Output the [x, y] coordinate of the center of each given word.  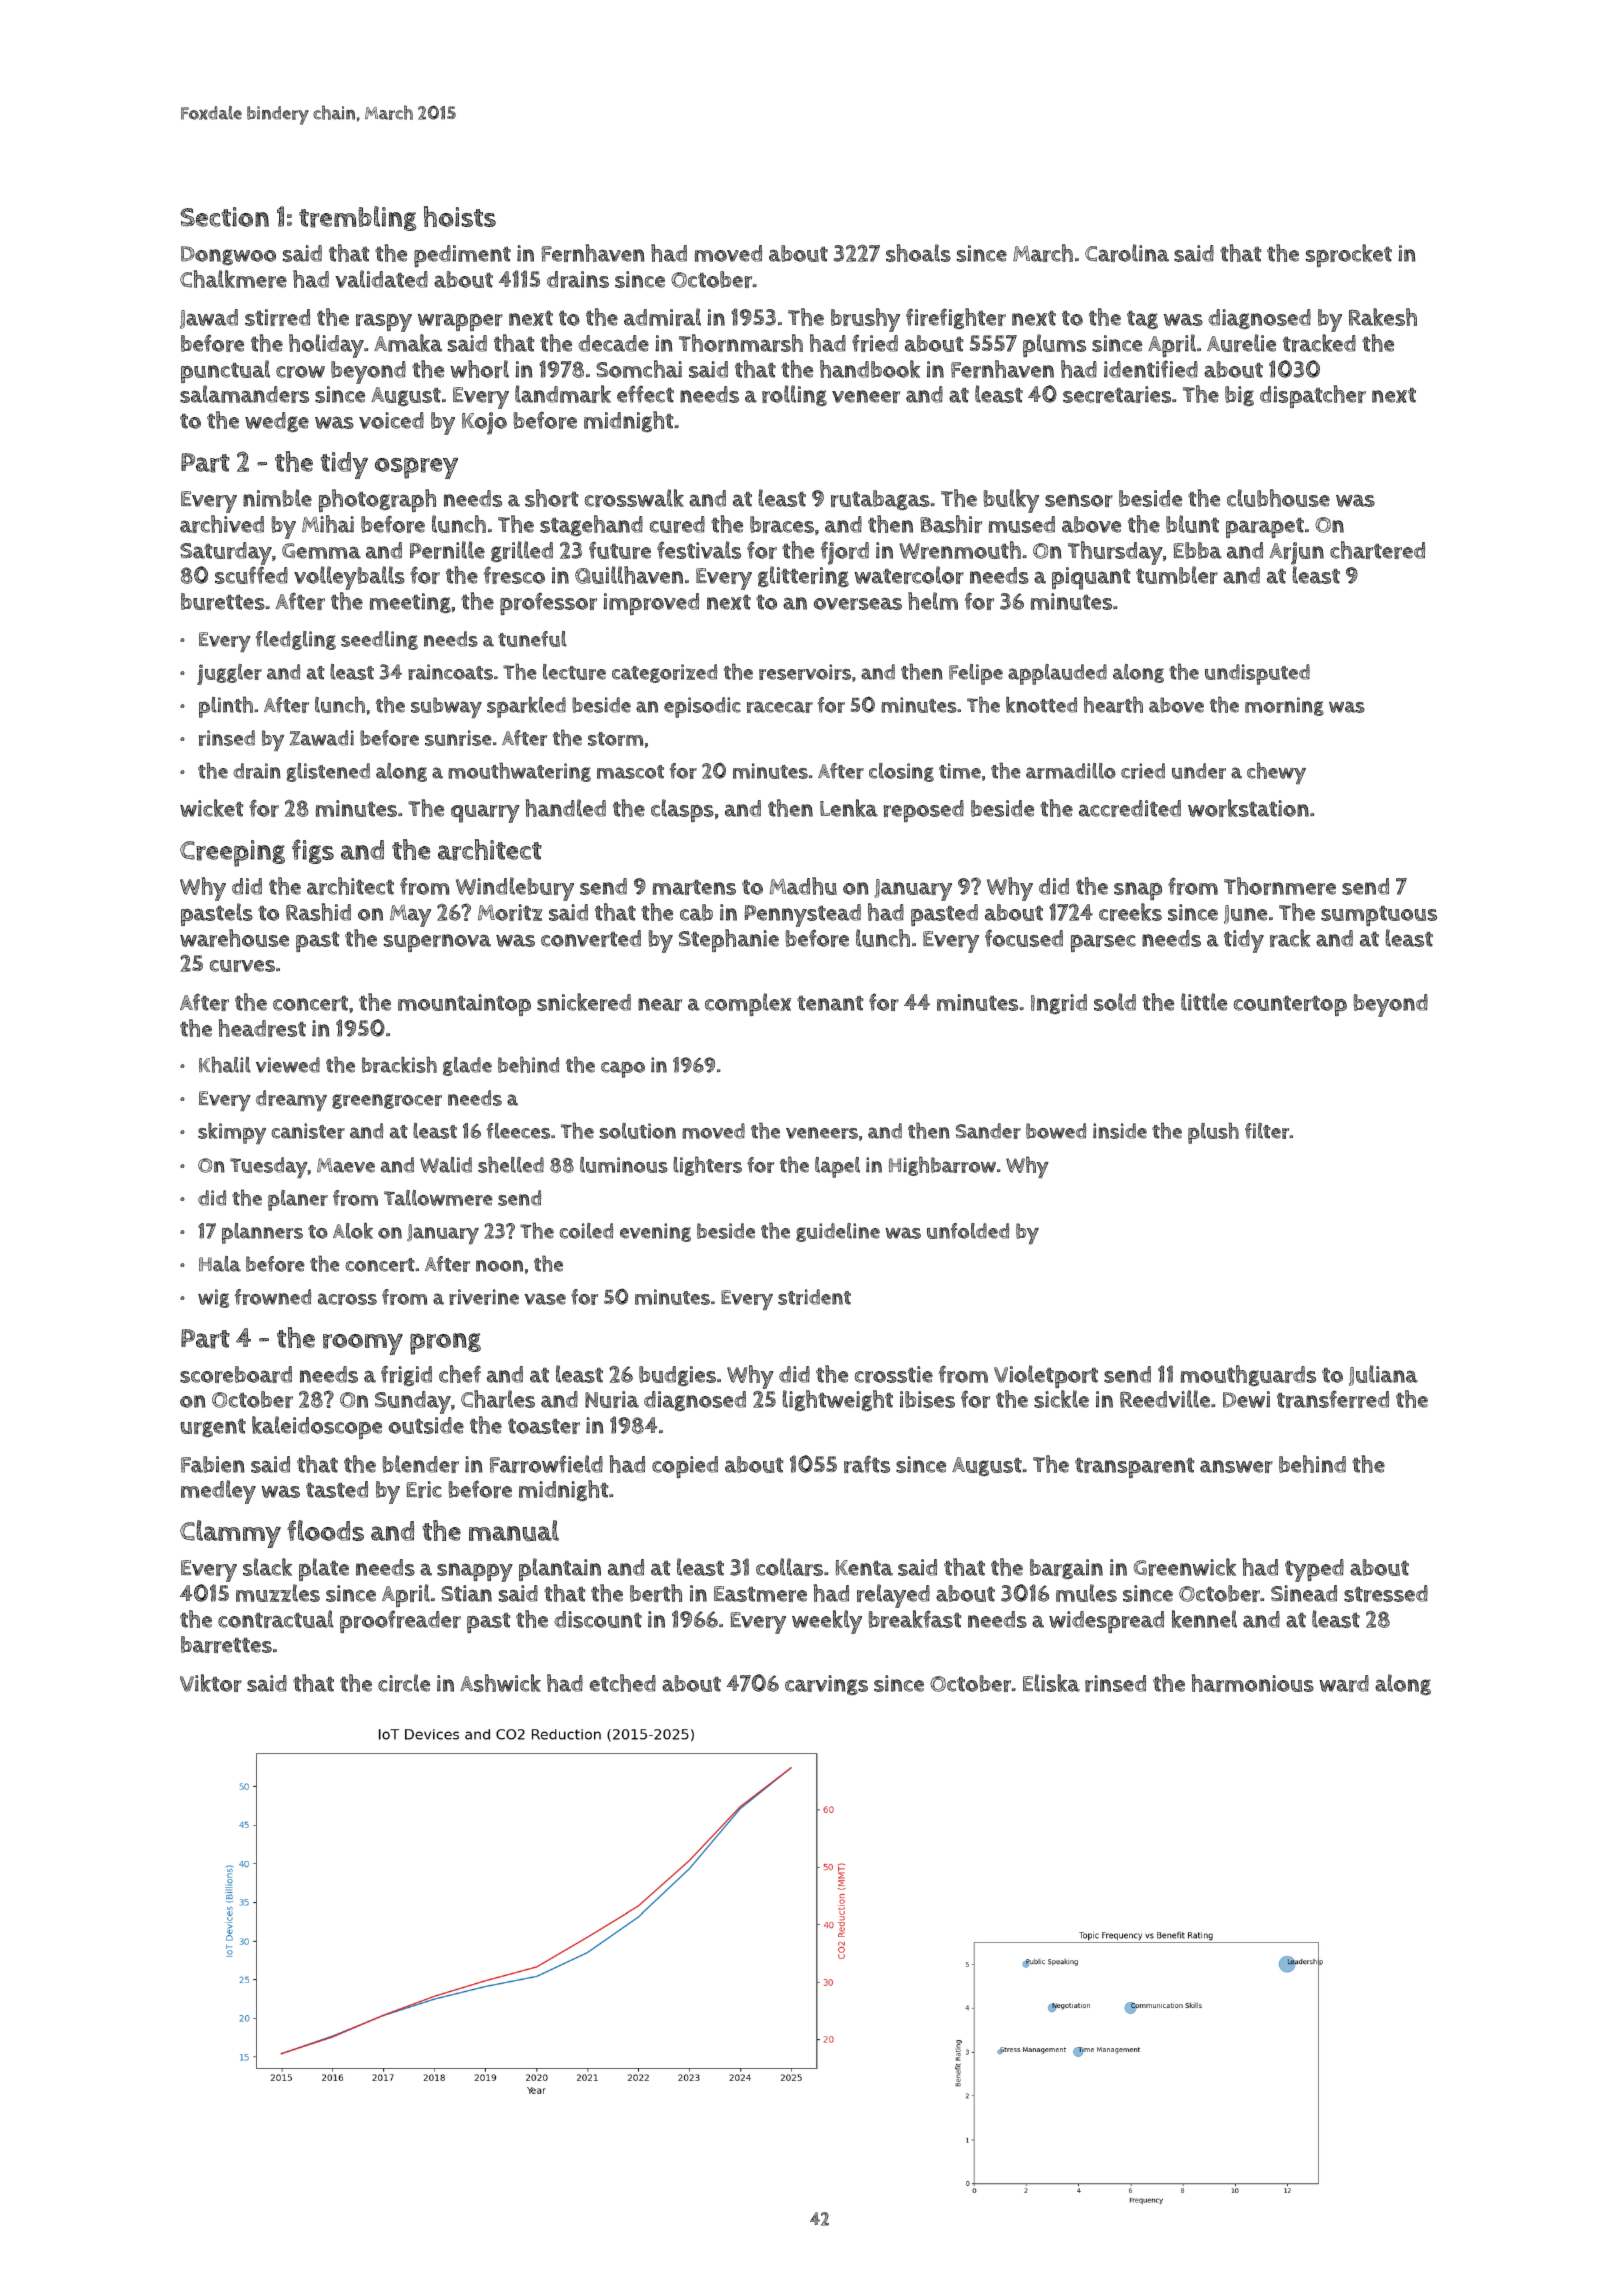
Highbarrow [942, 1166]
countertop [1290, 1005]
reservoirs [805, 672]
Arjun [1297, 553]
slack [267, 1567]
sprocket [1349, 255]
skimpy [232, 1133]
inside [1120, 1131]
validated [381, 279]
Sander [988, 1131]
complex [748, 1004]
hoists [460, 216]
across [347, 1299]
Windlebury [515, 889]
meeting [410, 603]
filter [1267, 1131]
